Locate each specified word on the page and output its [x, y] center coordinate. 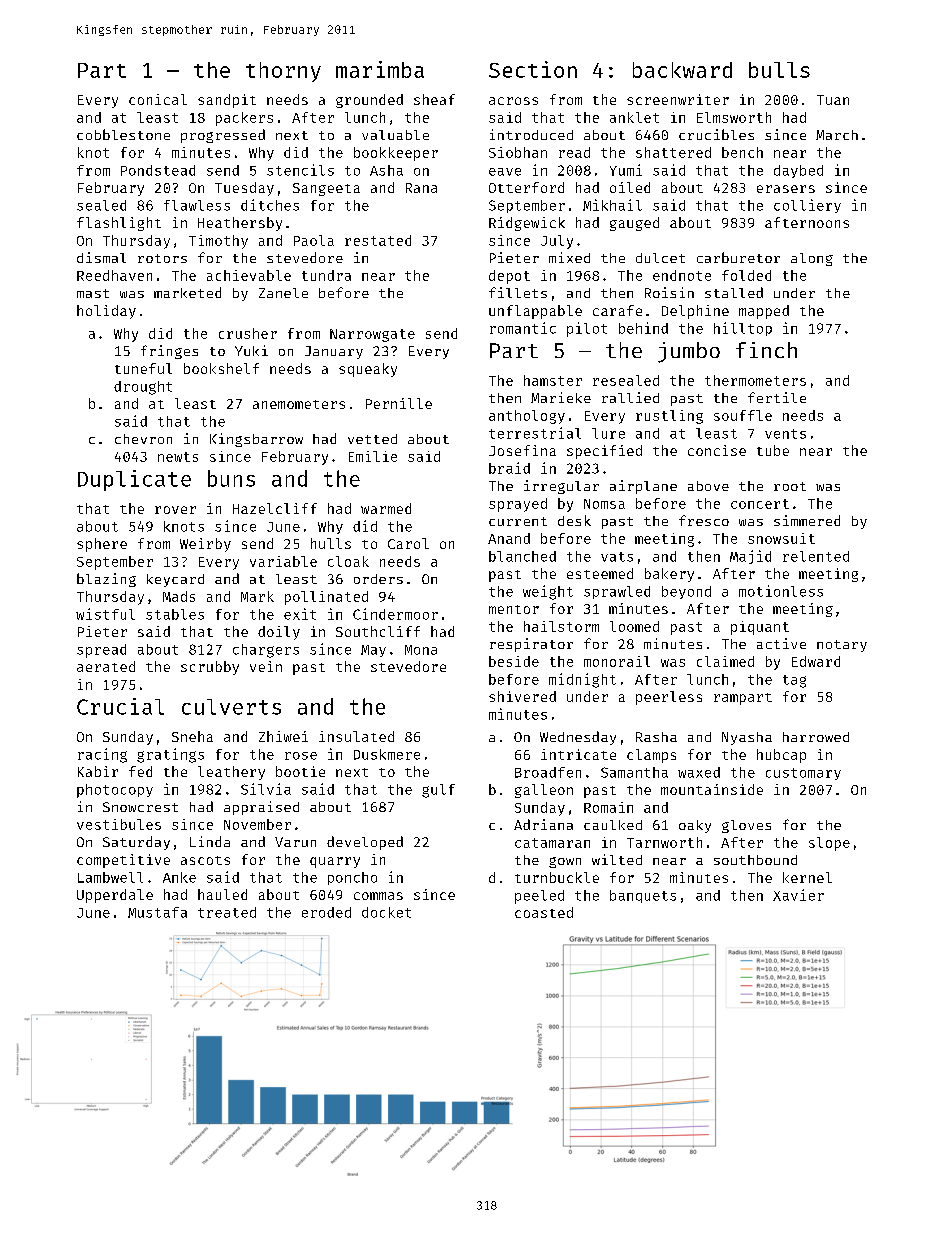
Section [533, 69]
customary [803, 774]
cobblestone [123, 134]
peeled [539, 897]
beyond [686, 592]
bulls [779, 70]
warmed [386, 508]
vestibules [119, 824]
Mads [179, 596]
